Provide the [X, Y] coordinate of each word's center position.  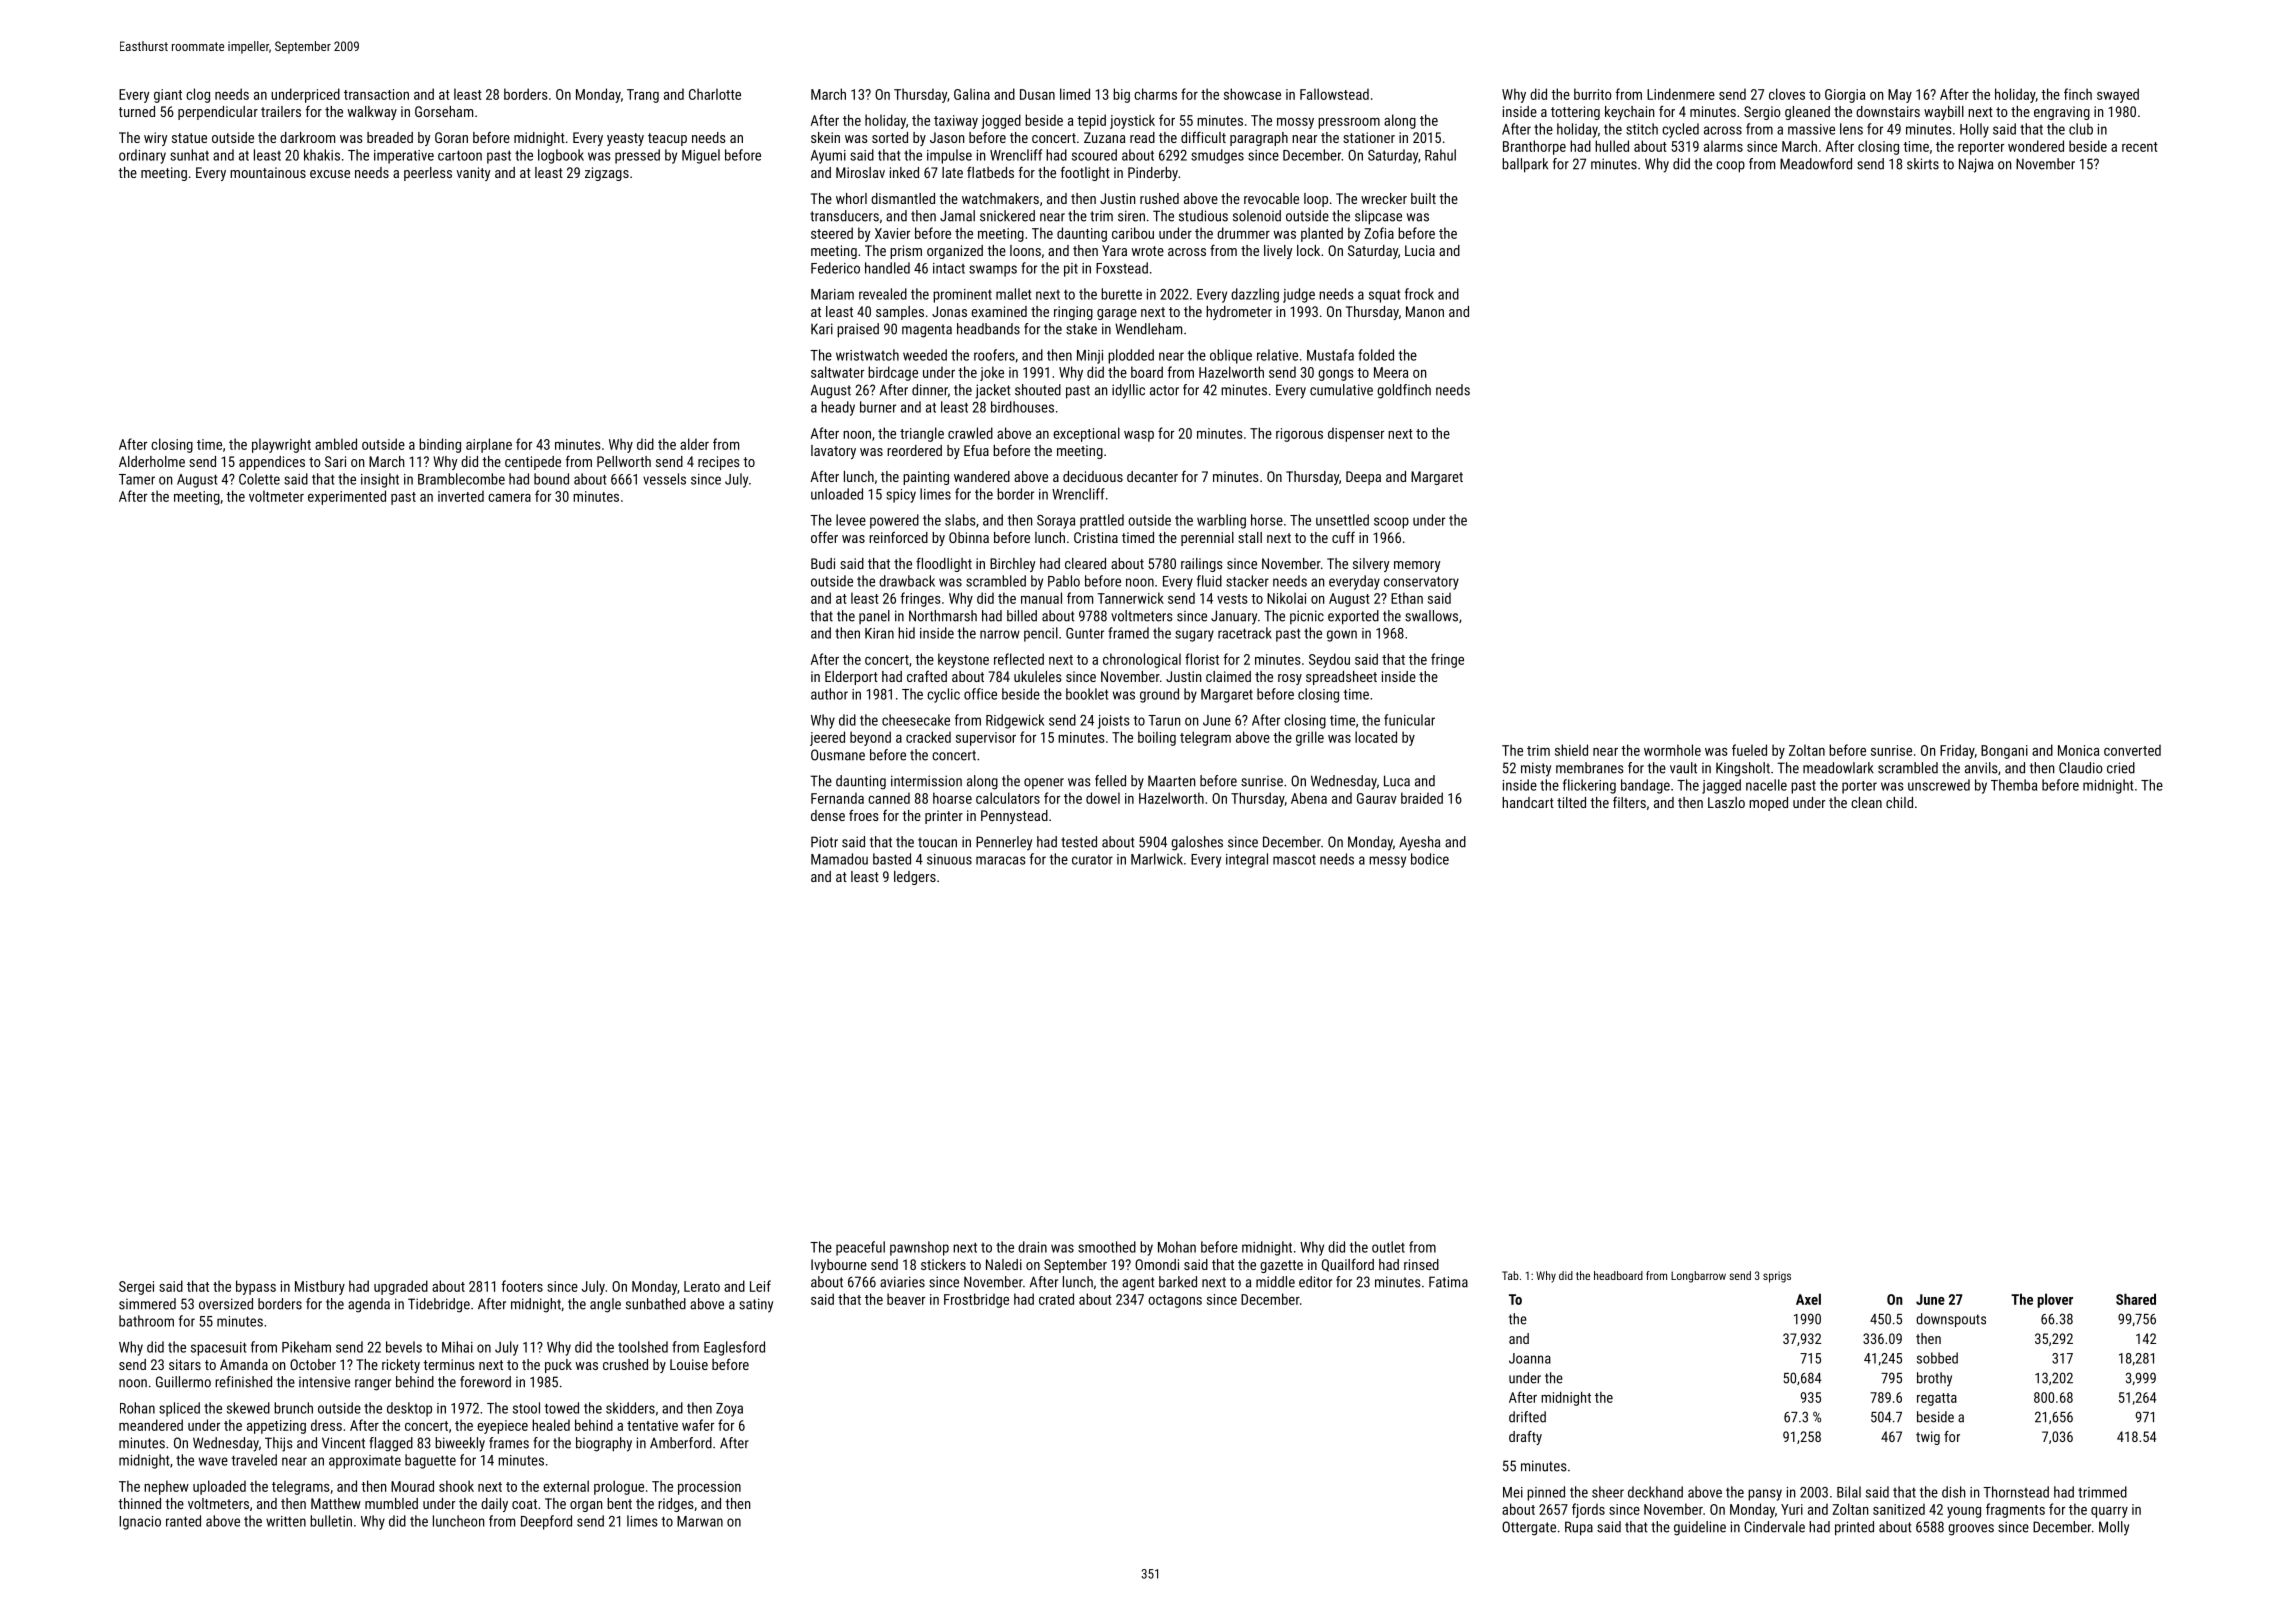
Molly [2114, 1528]
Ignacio [140, 1523]
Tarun [1164, 720]
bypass [256, 1287]
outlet [1388, 1247]
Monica [2078, 750]
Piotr [824, 842]
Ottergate [1529, 1528]
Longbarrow [1698, 1277]
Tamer [137, 479]
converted [2132, 750]
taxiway [956, 122]
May [1900, 96]
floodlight [944, 564]
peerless [428, 174]
